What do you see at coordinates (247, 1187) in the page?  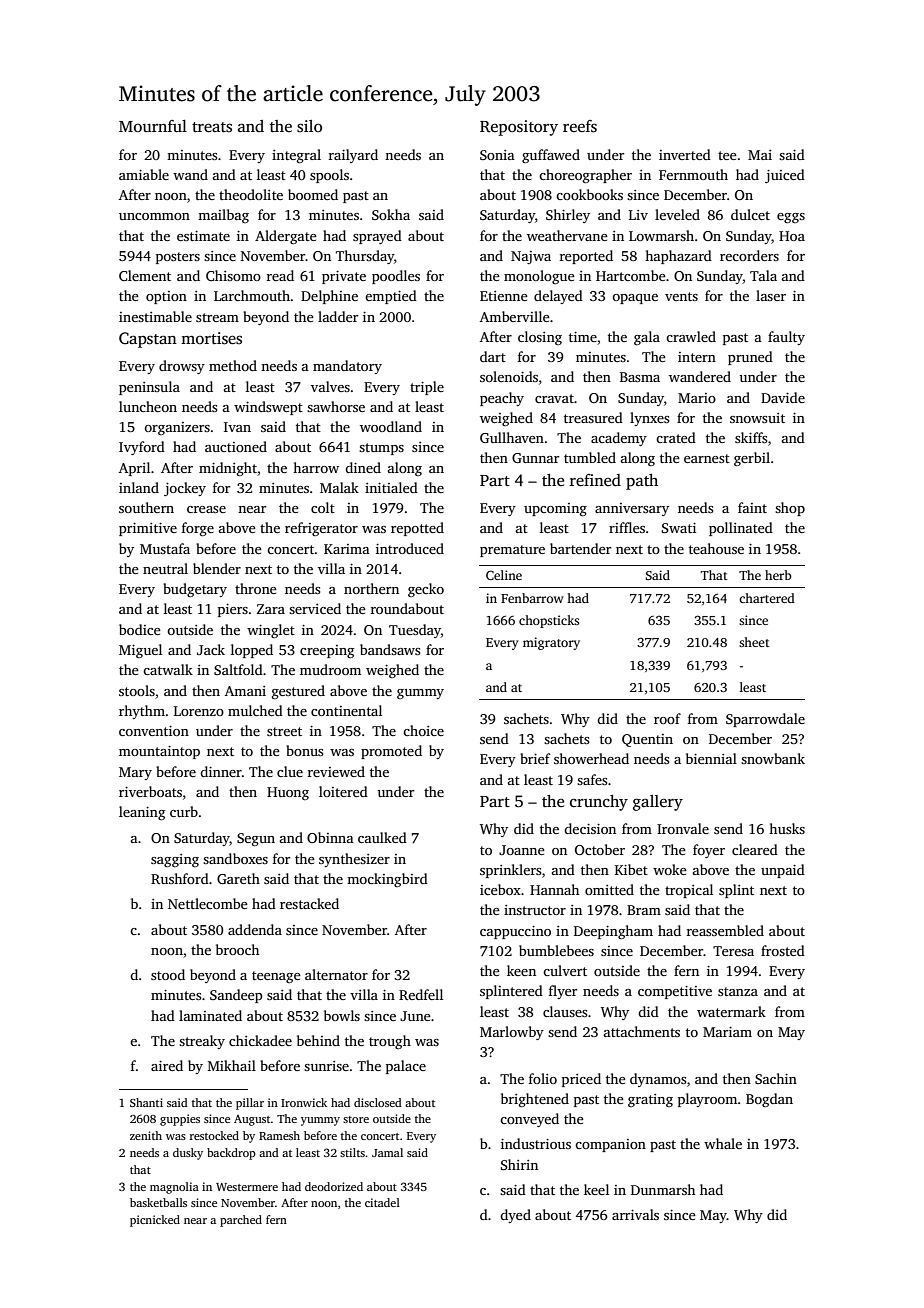 I see `Westermere` at bounding box center [247, 1187].
